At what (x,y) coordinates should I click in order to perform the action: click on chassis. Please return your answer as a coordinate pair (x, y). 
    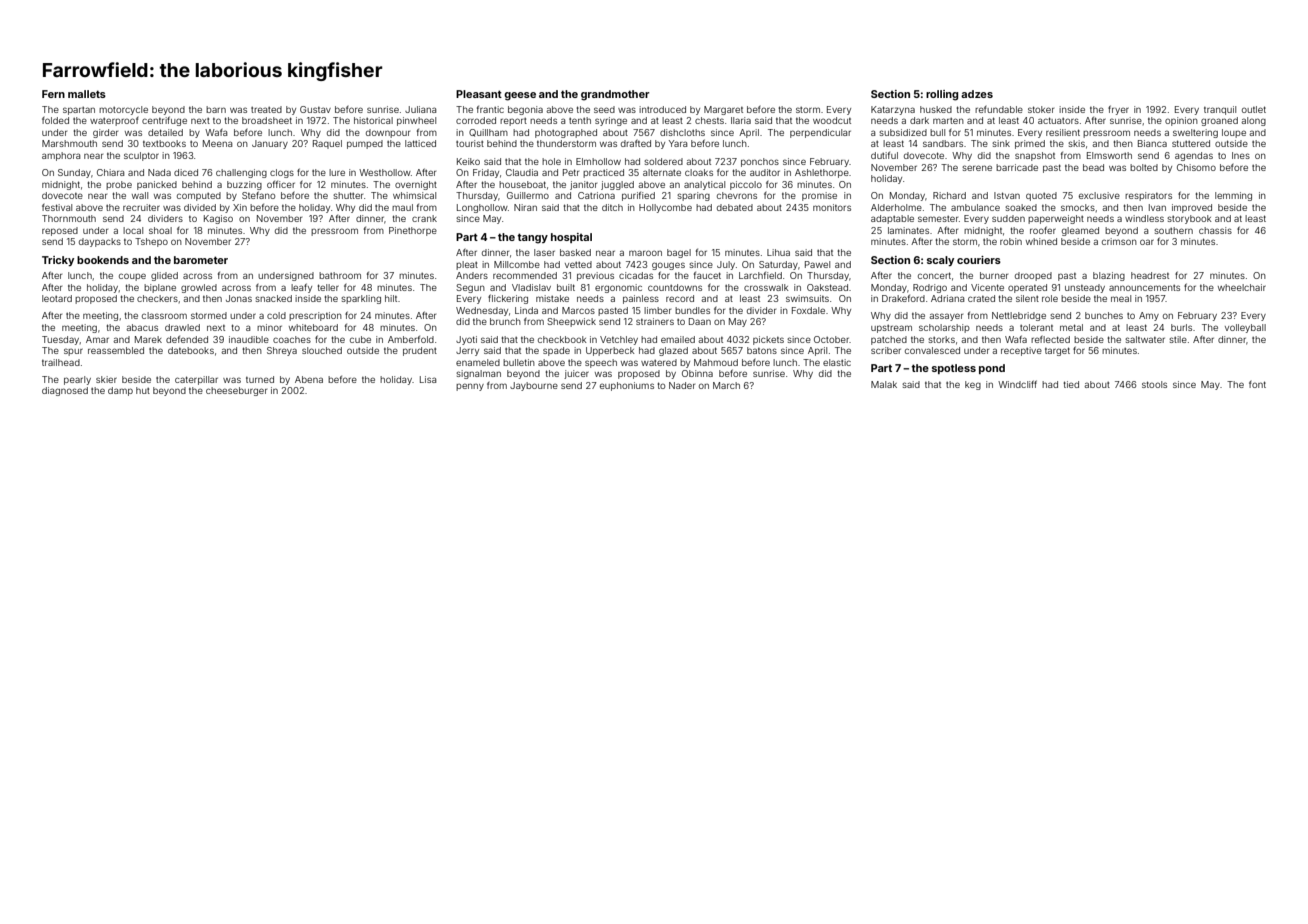
    Looking at the image, I should click on (1215, 230).
